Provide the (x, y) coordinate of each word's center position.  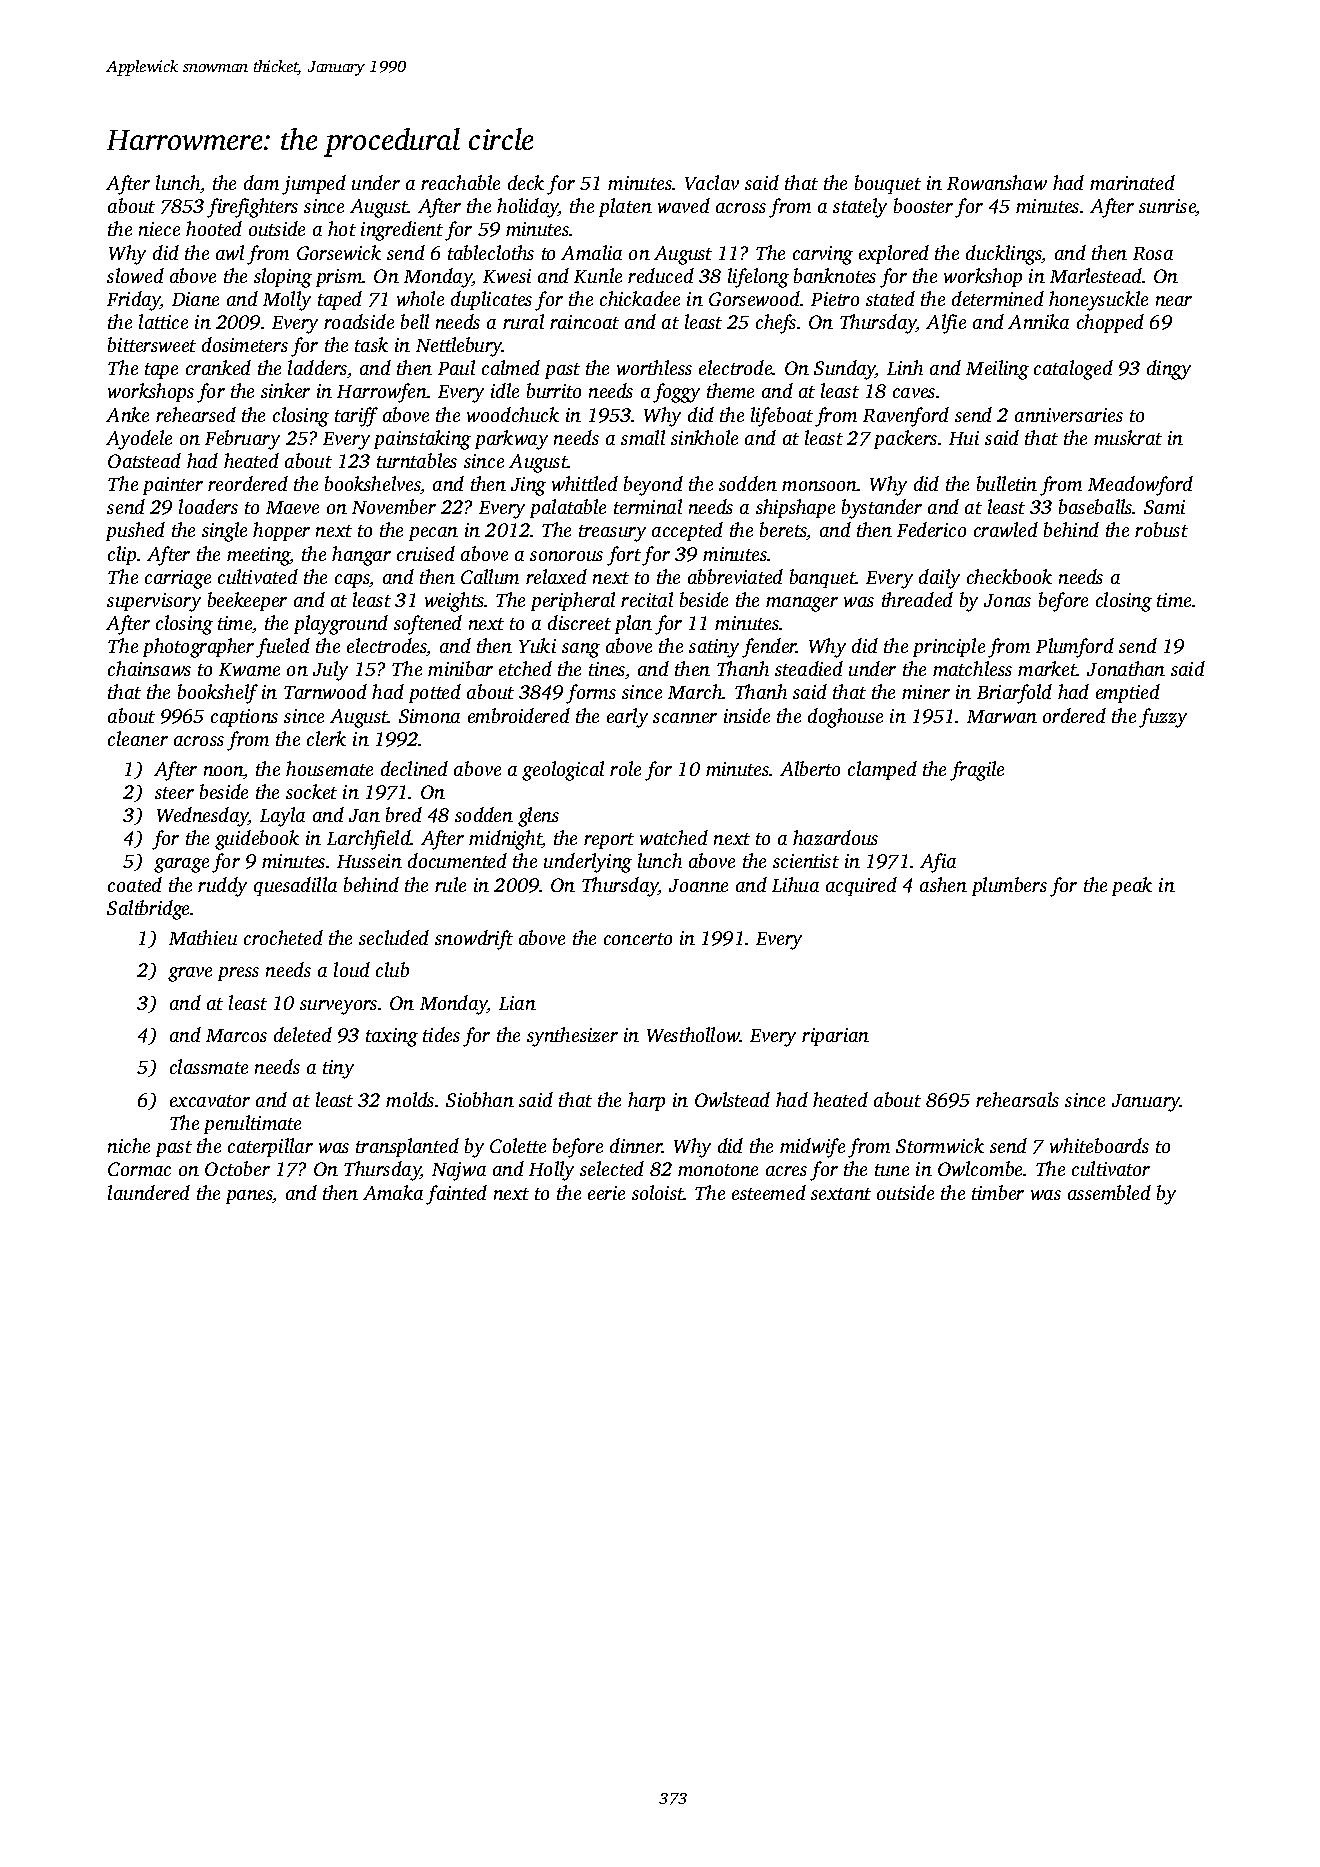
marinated (1132, 182)
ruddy (222, 887)
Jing (528, 486)
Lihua (795, 884)
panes (249, 1197)
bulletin (1007, 483)
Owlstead (732, 1099)
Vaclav (712, 182)
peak (1132, 886)
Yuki (537, 645)
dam (261, 182)
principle (949, 647)
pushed (135, 531)
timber (998, 1192)
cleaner (138, 738)
